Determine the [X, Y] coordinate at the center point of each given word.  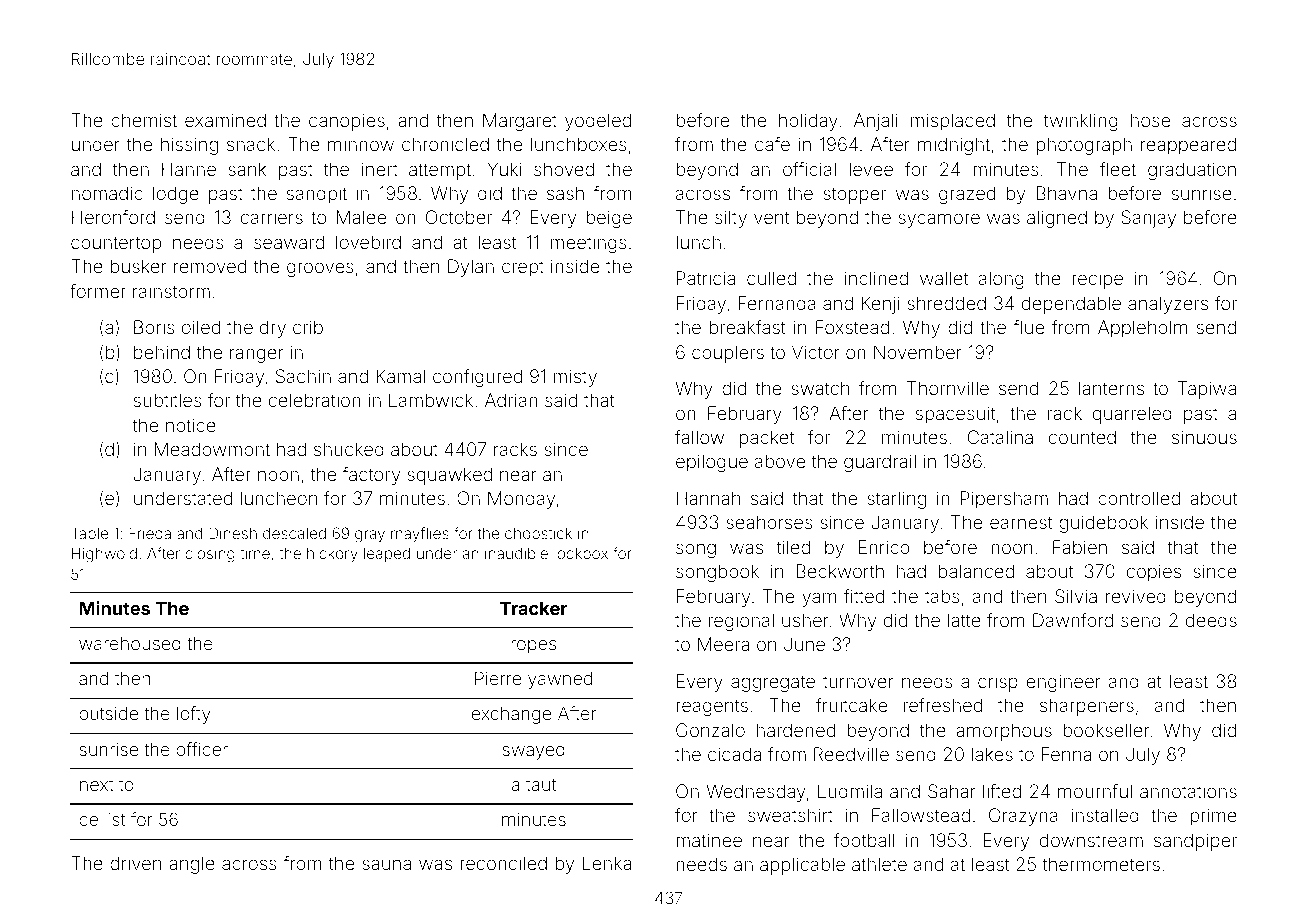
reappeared [1188, 146]
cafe [772, 144]
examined [225, 120]
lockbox [581, 553]
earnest [1021, 522]
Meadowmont [212, 449]
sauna [386, 864]
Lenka [607, 863]
